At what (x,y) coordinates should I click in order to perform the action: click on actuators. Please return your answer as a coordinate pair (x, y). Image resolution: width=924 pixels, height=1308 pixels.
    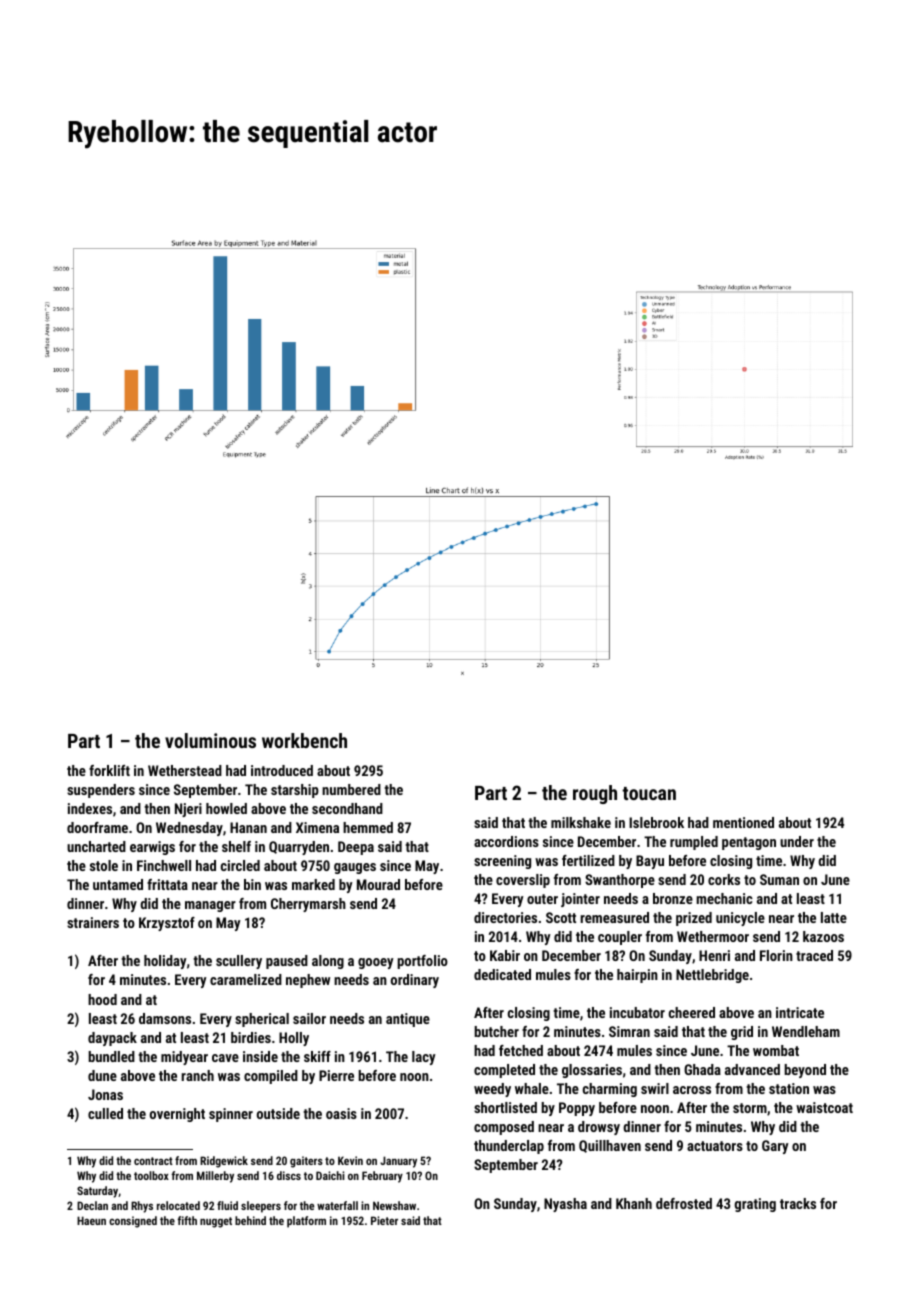
    Looking at the image, I should click on (715, 1146).
